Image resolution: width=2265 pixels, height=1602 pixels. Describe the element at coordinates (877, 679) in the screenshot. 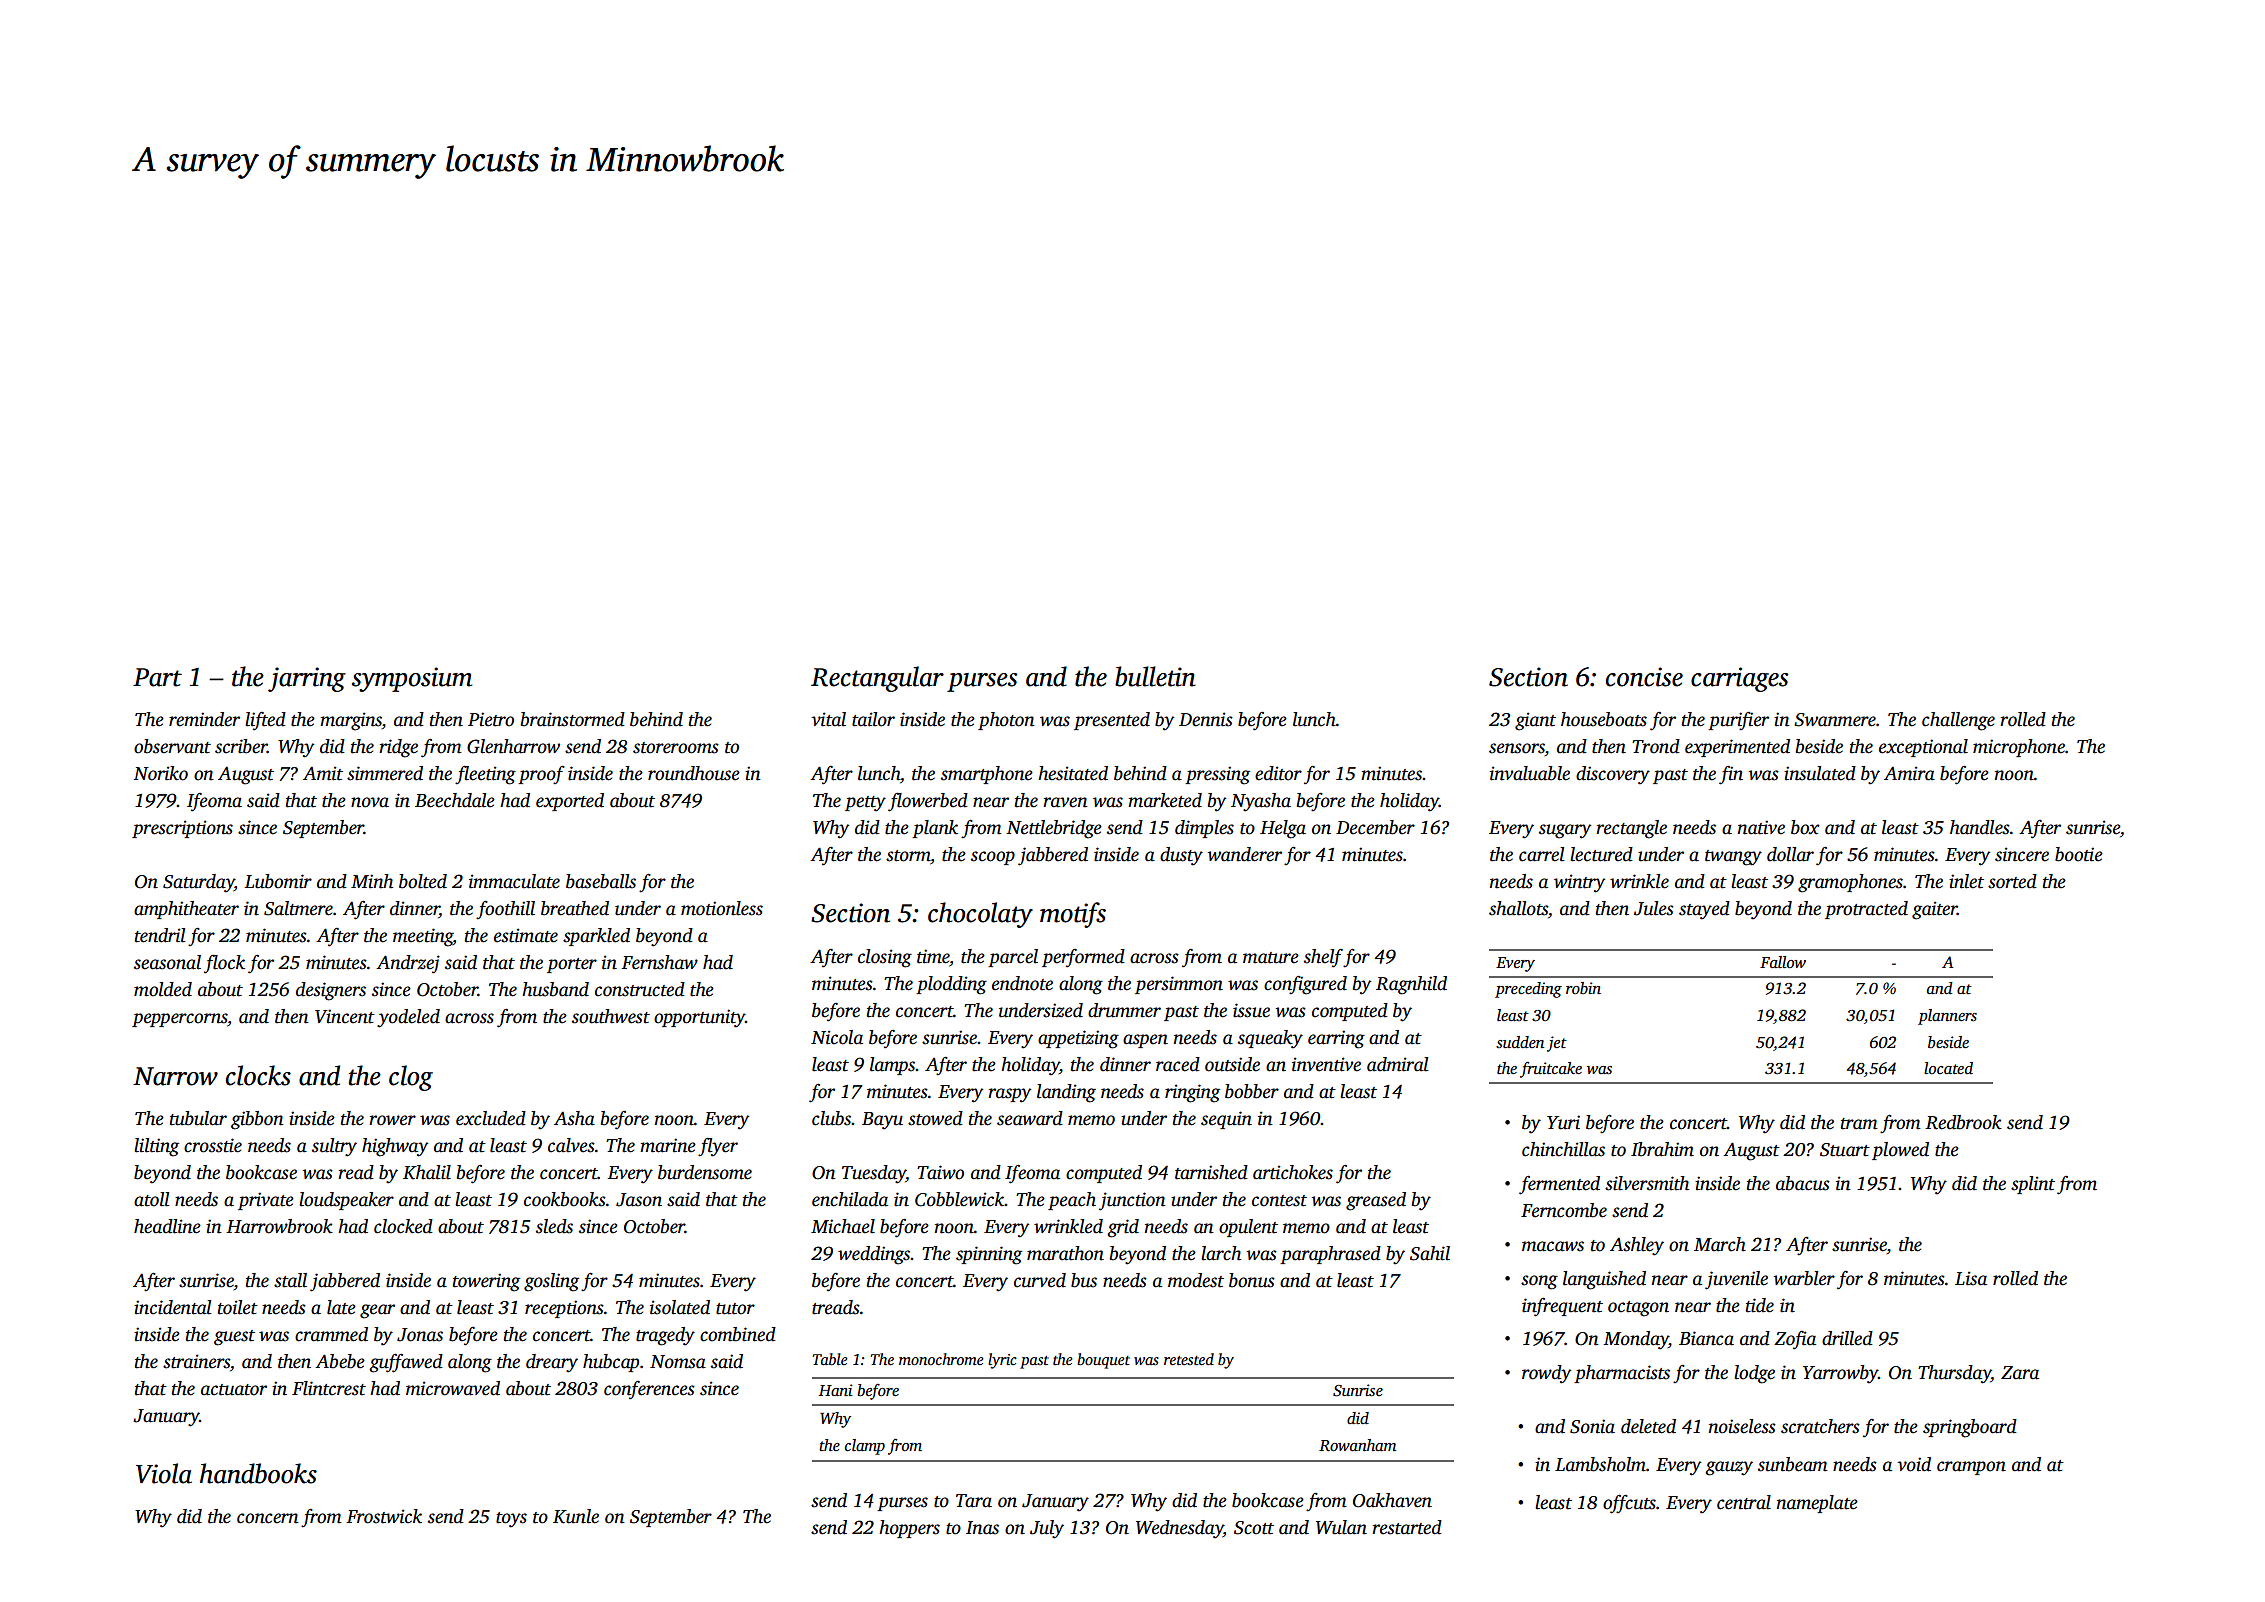

I see `Rectangular` at that location.
